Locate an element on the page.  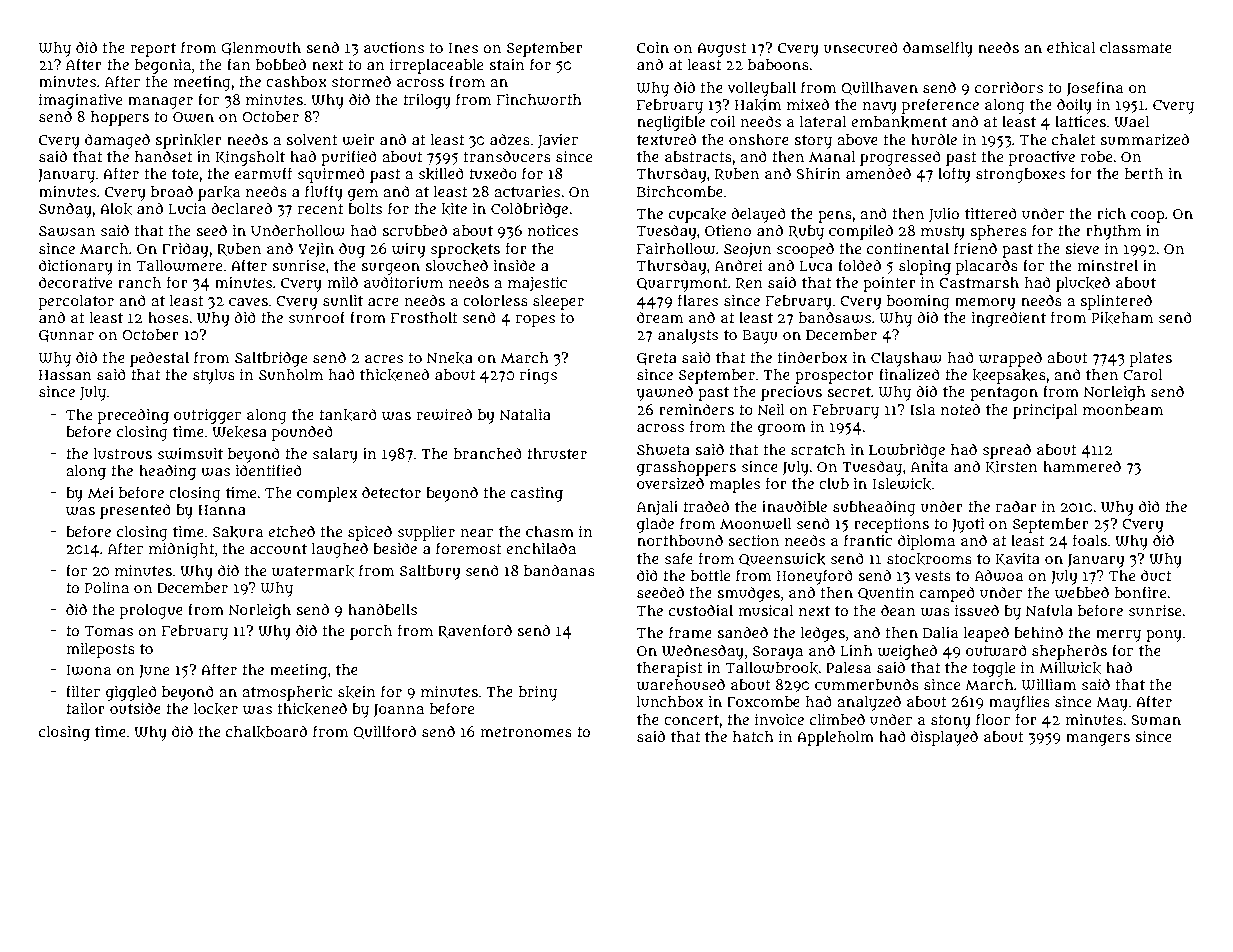
placards is located at coordinates (987, 267).
